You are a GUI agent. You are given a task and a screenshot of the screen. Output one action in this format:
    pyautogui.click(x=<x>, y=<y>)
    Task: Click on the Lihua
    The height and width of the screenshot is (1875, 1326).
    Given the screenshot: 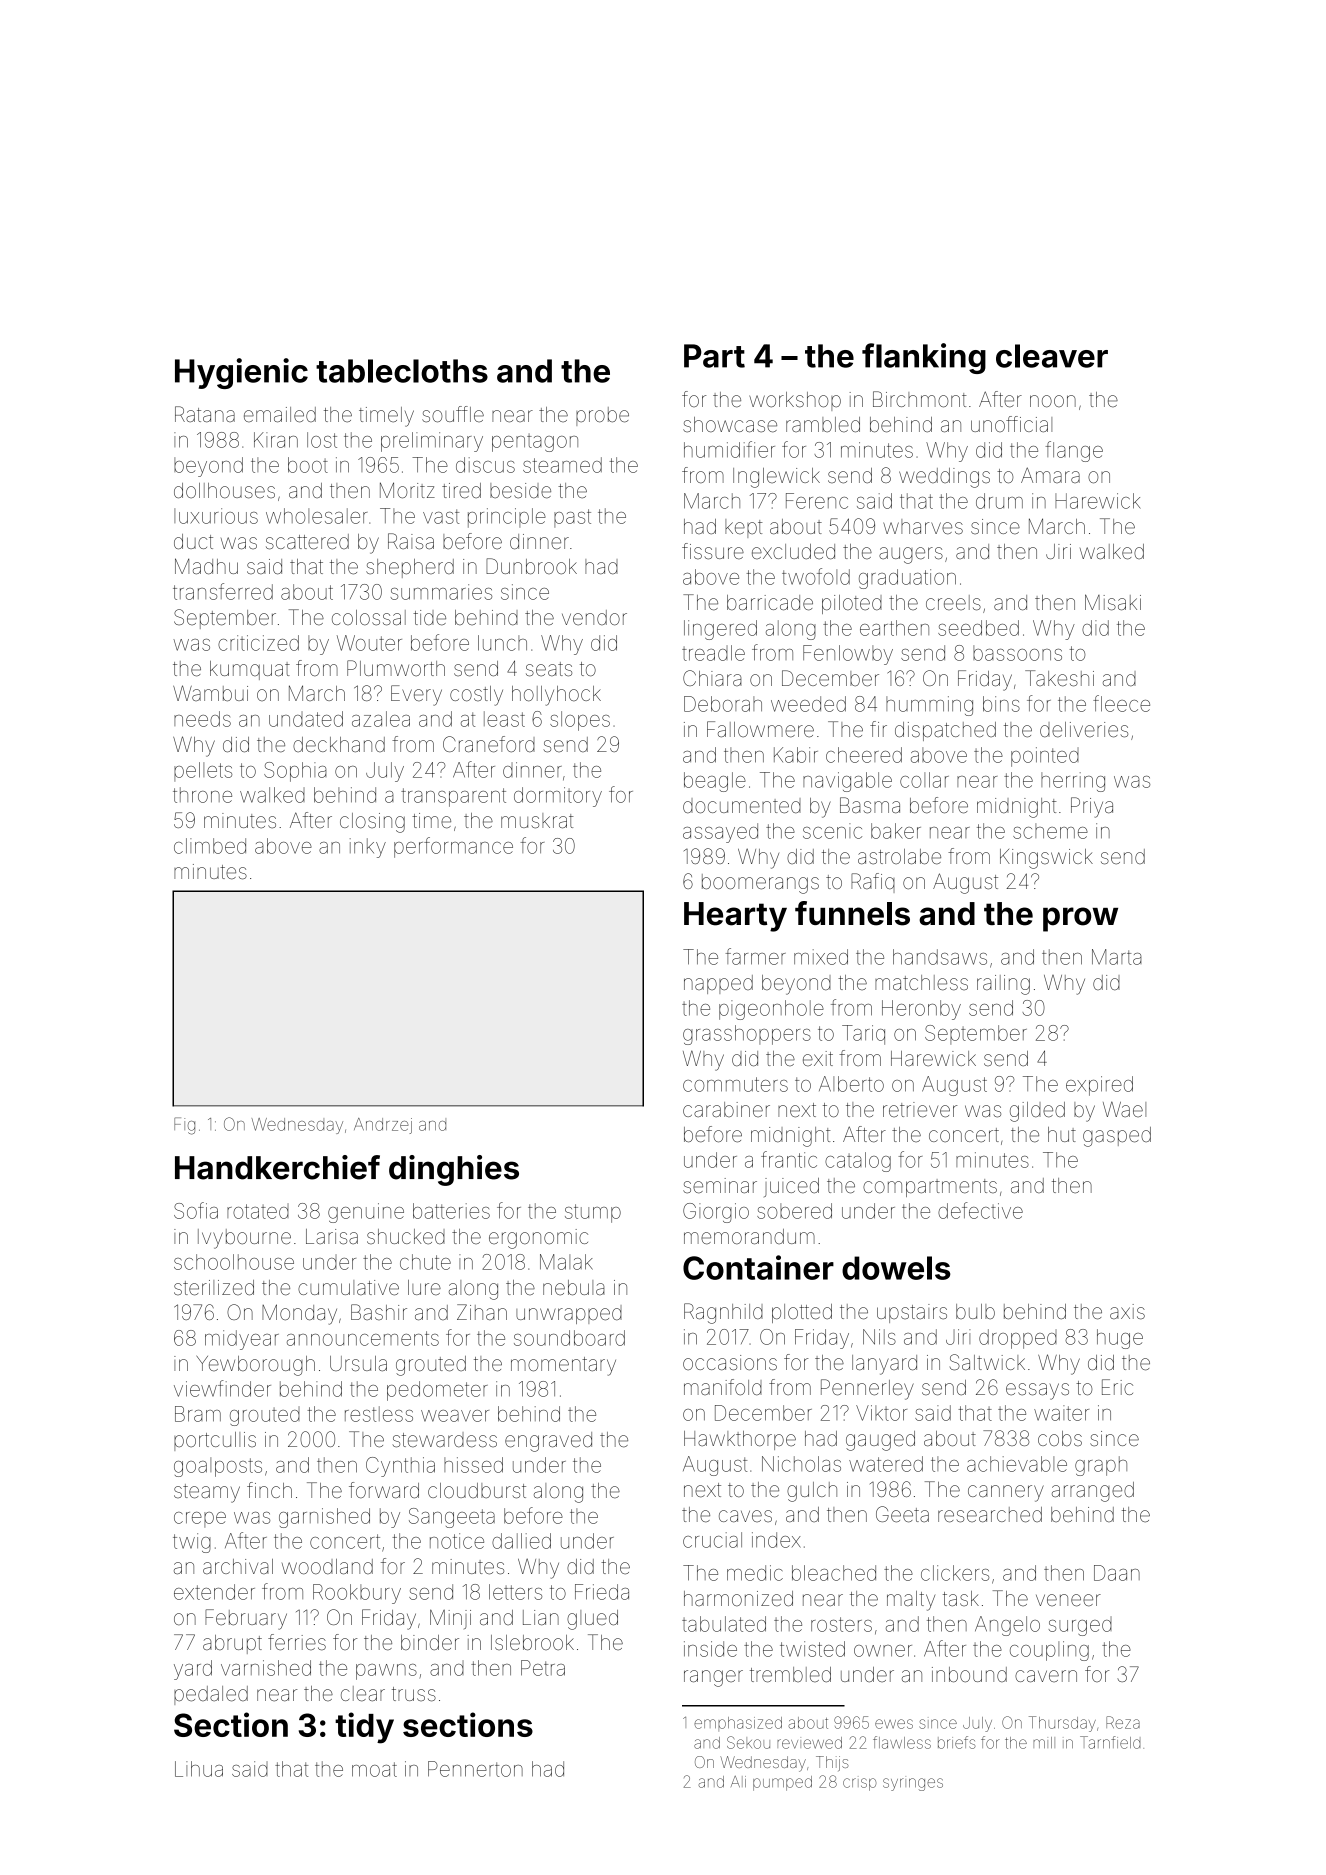 What is the action you would take?
    pyautogui.click(x=199, y=1769)
